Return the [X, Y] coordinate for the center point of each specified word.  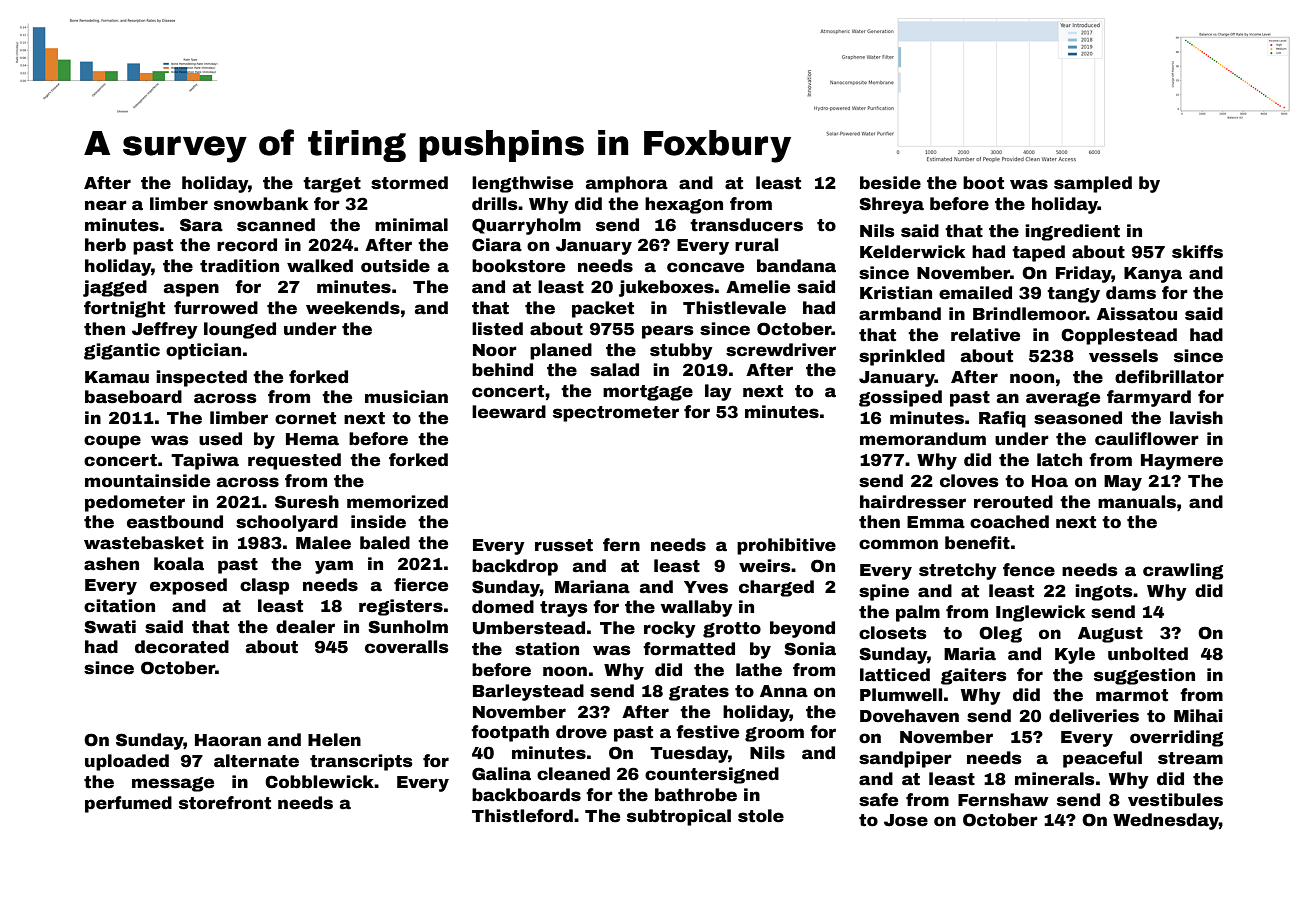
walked [320, 266]
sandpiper [905, 759]
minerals [1054, 779]
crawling [1183, 571]
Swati [110, 627]
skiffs [1197, 252]
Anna [784, 691]
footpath [510, 733]
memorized [397, 502]
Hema [312, 439]
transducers [746, 225]
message [173, 784]
